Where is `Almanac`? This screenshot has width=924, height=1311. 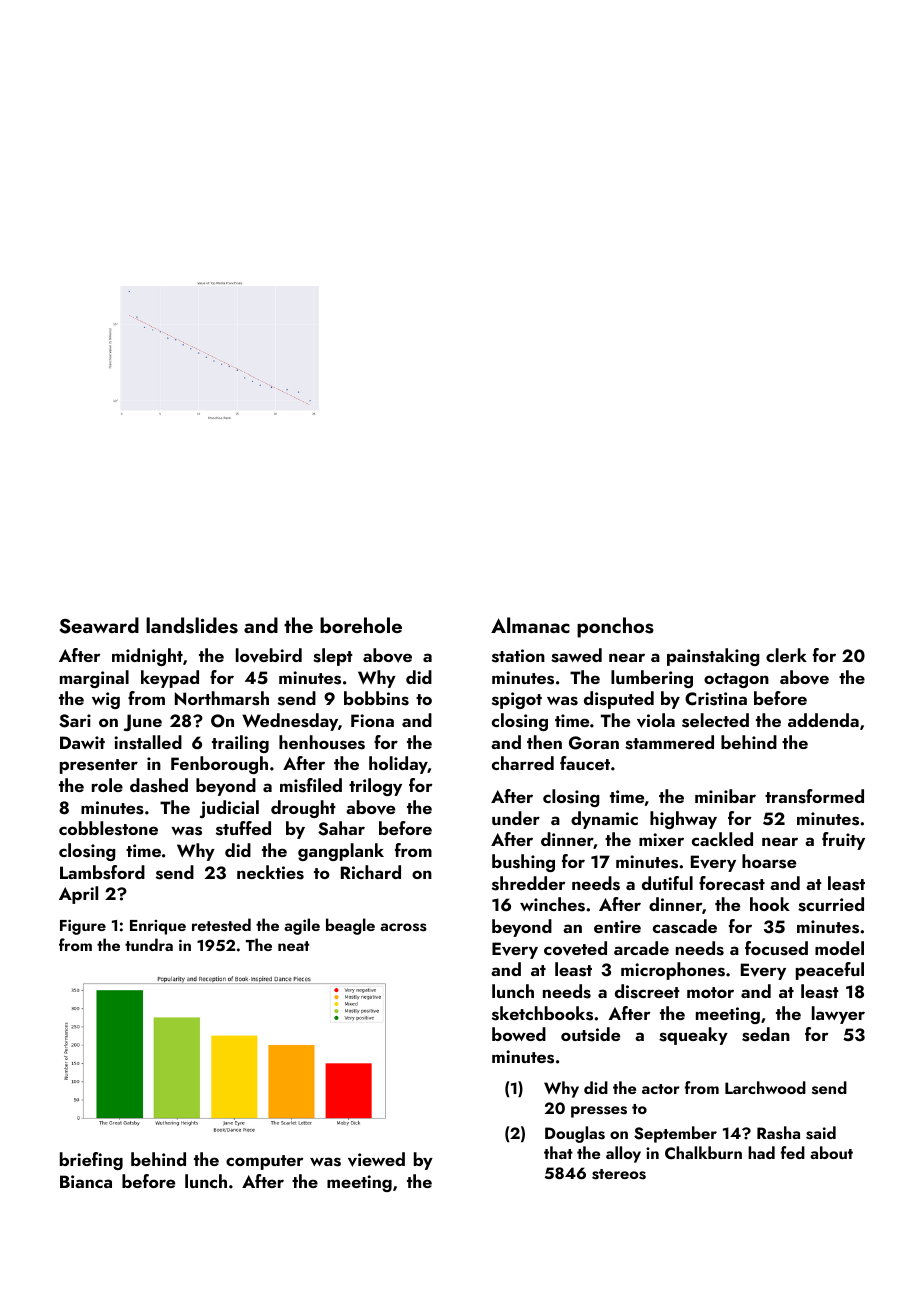
Almanac is located at coordinates (530, 625).
